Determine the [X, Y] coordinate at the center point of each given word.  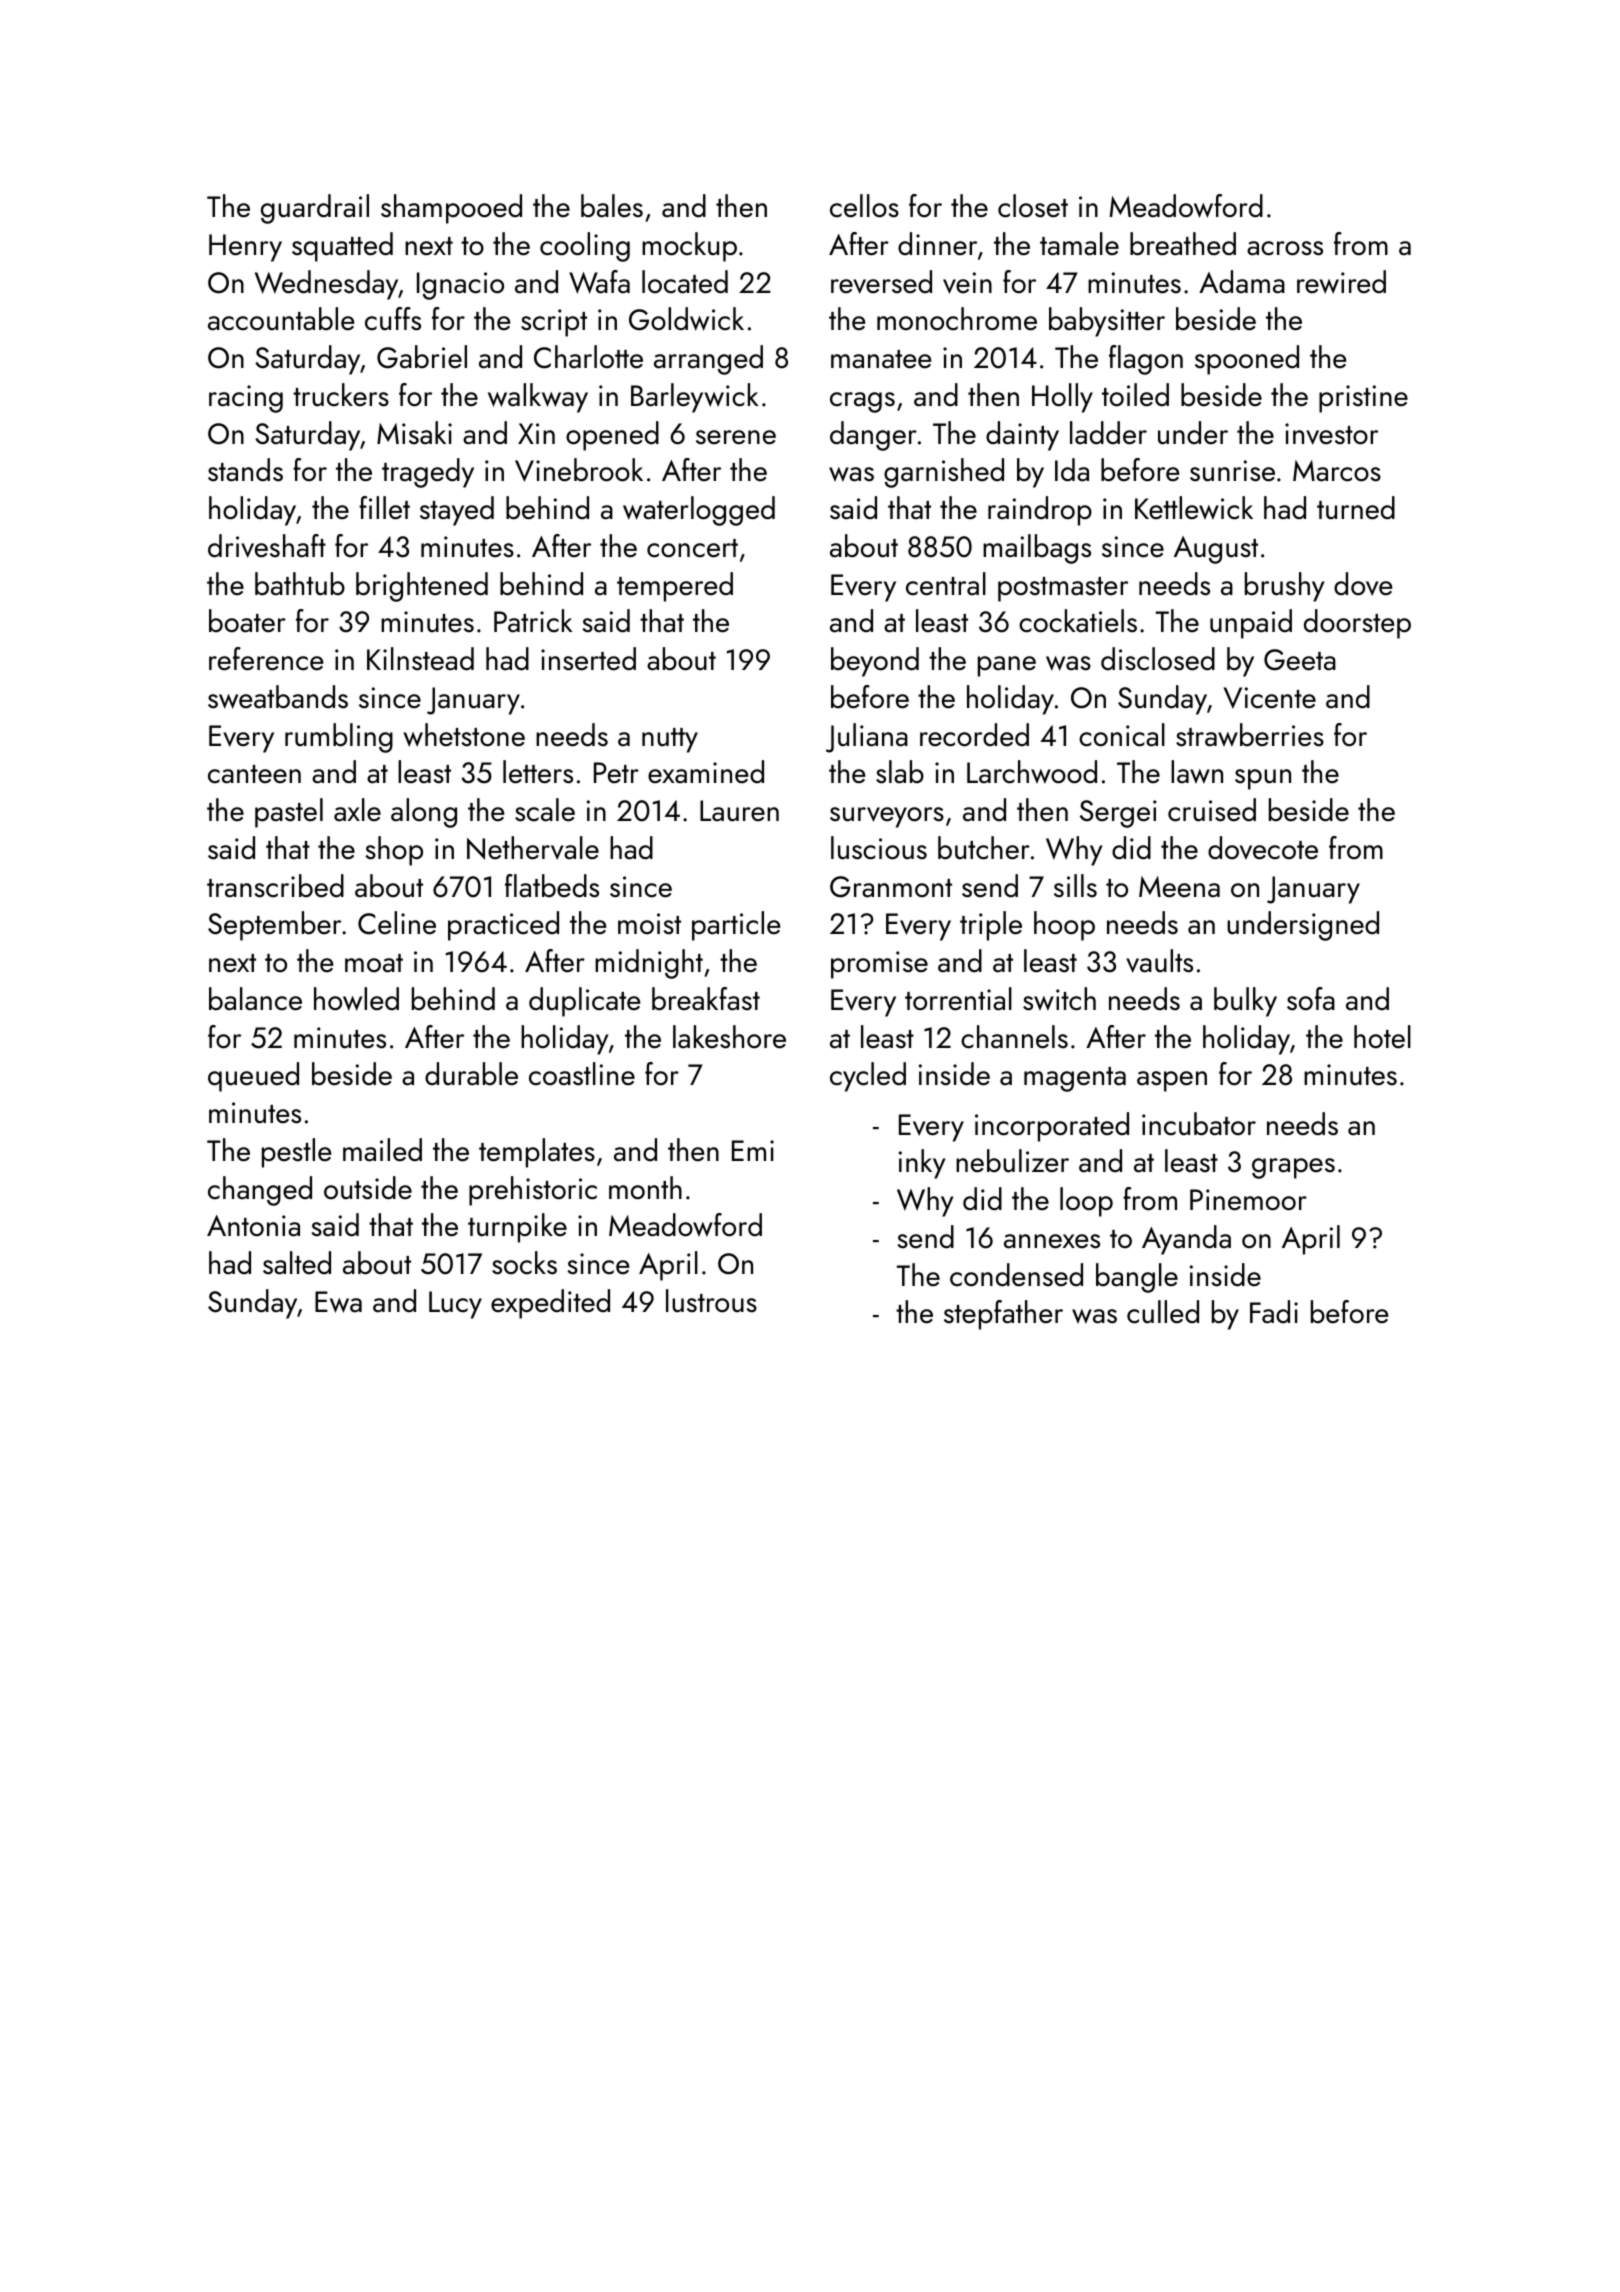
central [946, 584]
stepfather [1003, 1315]
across [1285, 248]
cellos [864, 206]
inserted [588, 659]
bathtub [300, 584]
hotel [1382, 1037]
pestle [296, 1153]
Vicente [1270, 698]
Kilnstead [420, 659]
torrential [958, 999]
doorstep [1357, 624]
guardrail [315, 209]
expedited [550, 1304]
